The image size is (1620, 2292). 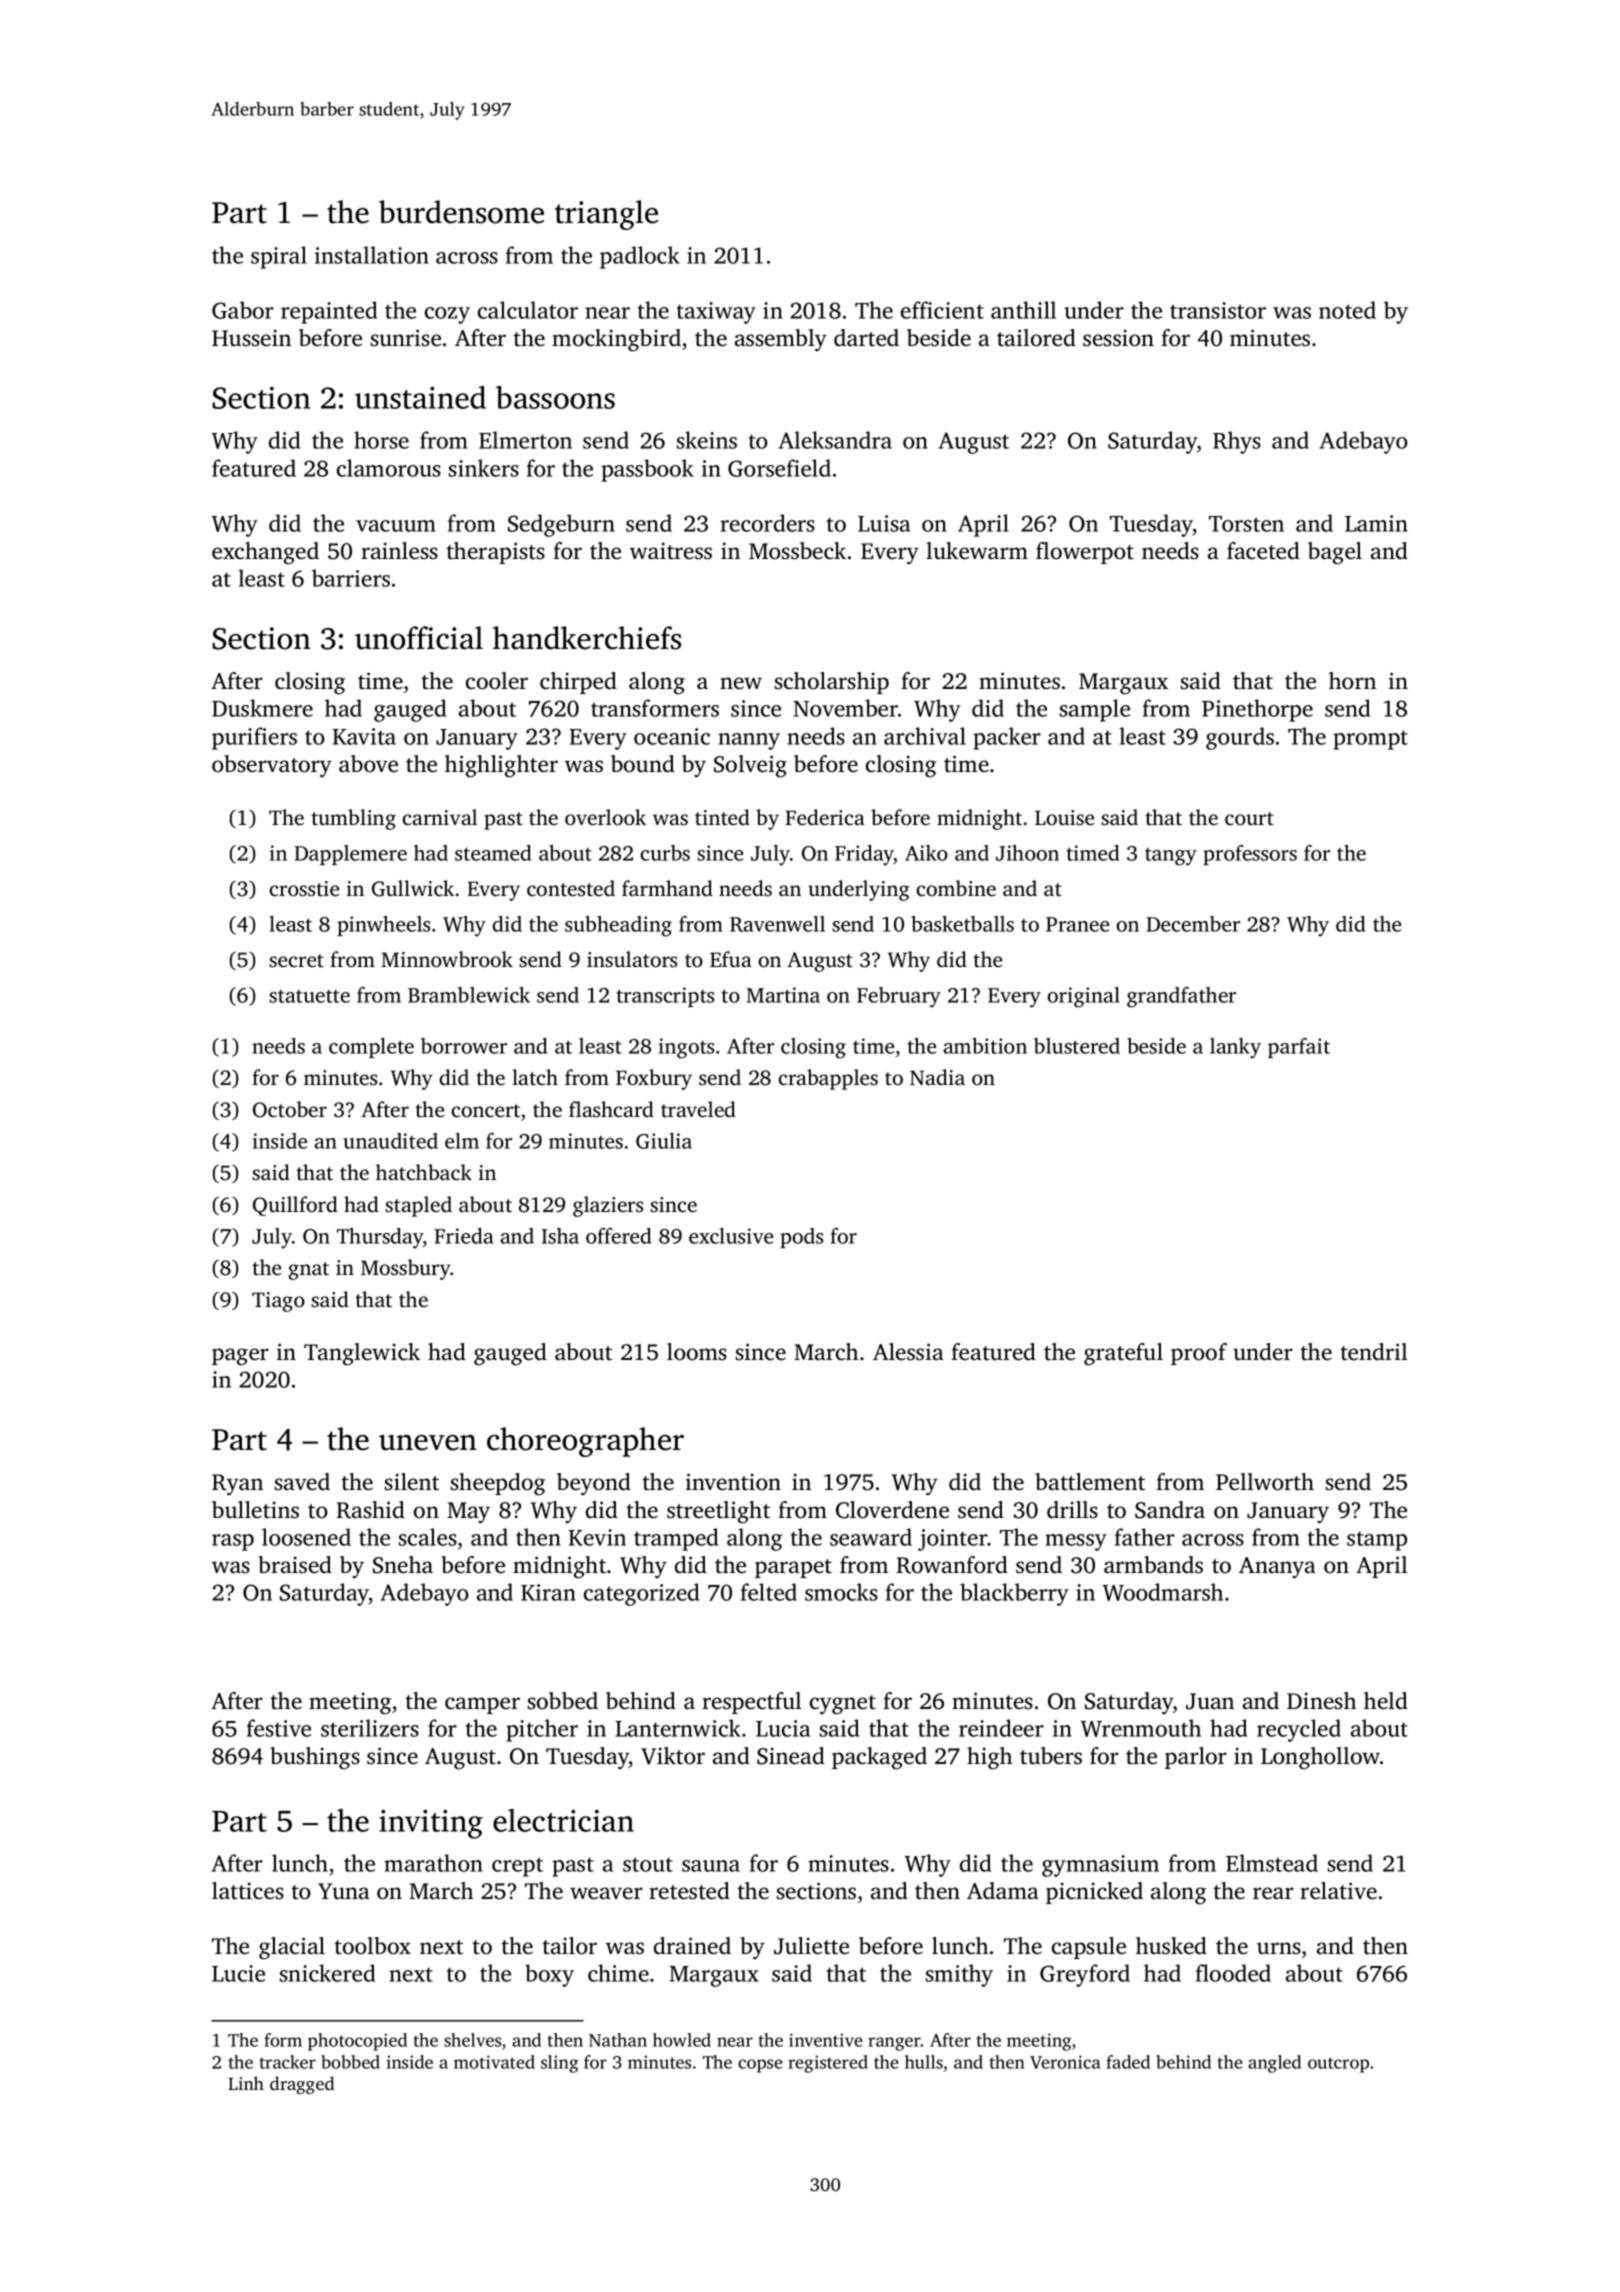 What do you see at coordinates (424, 1172) in the page?
I see `hatchback` at bounding box center [424, 1172].
